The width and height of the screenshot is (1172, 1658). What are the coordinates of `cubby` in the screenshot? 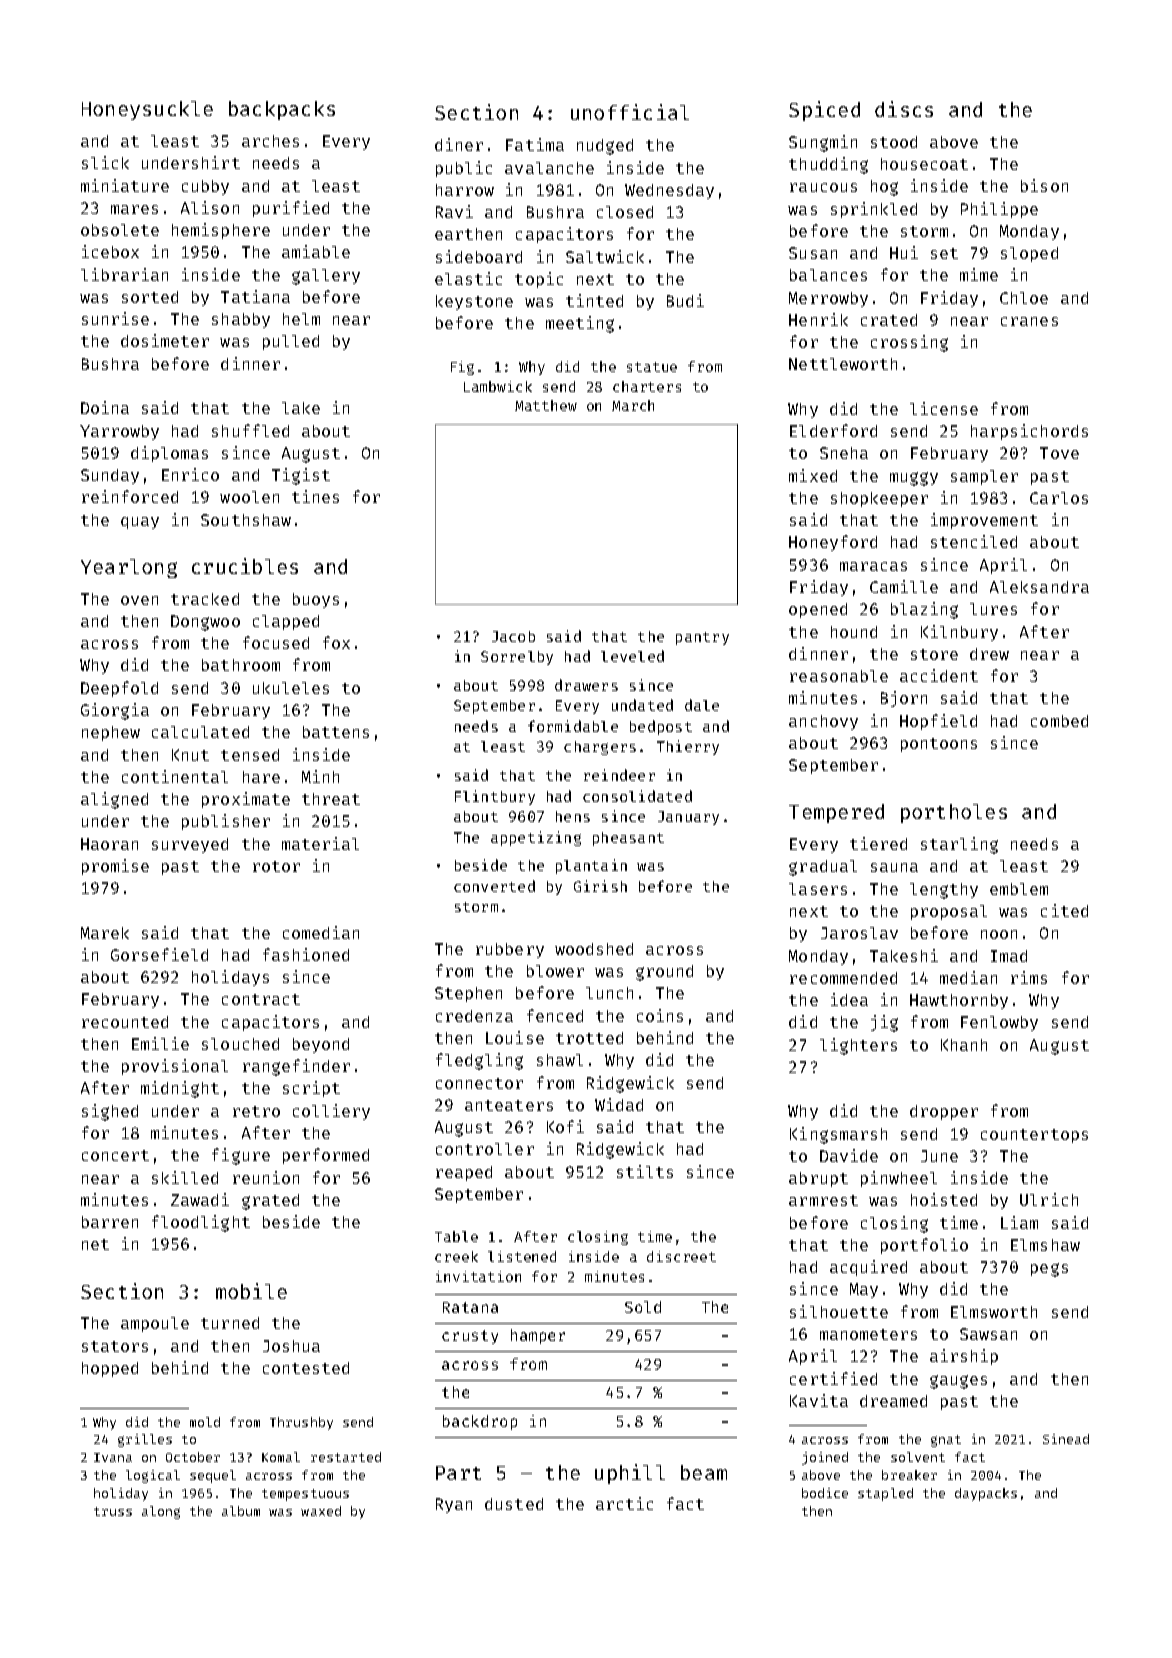 It's located at (205, 187).
